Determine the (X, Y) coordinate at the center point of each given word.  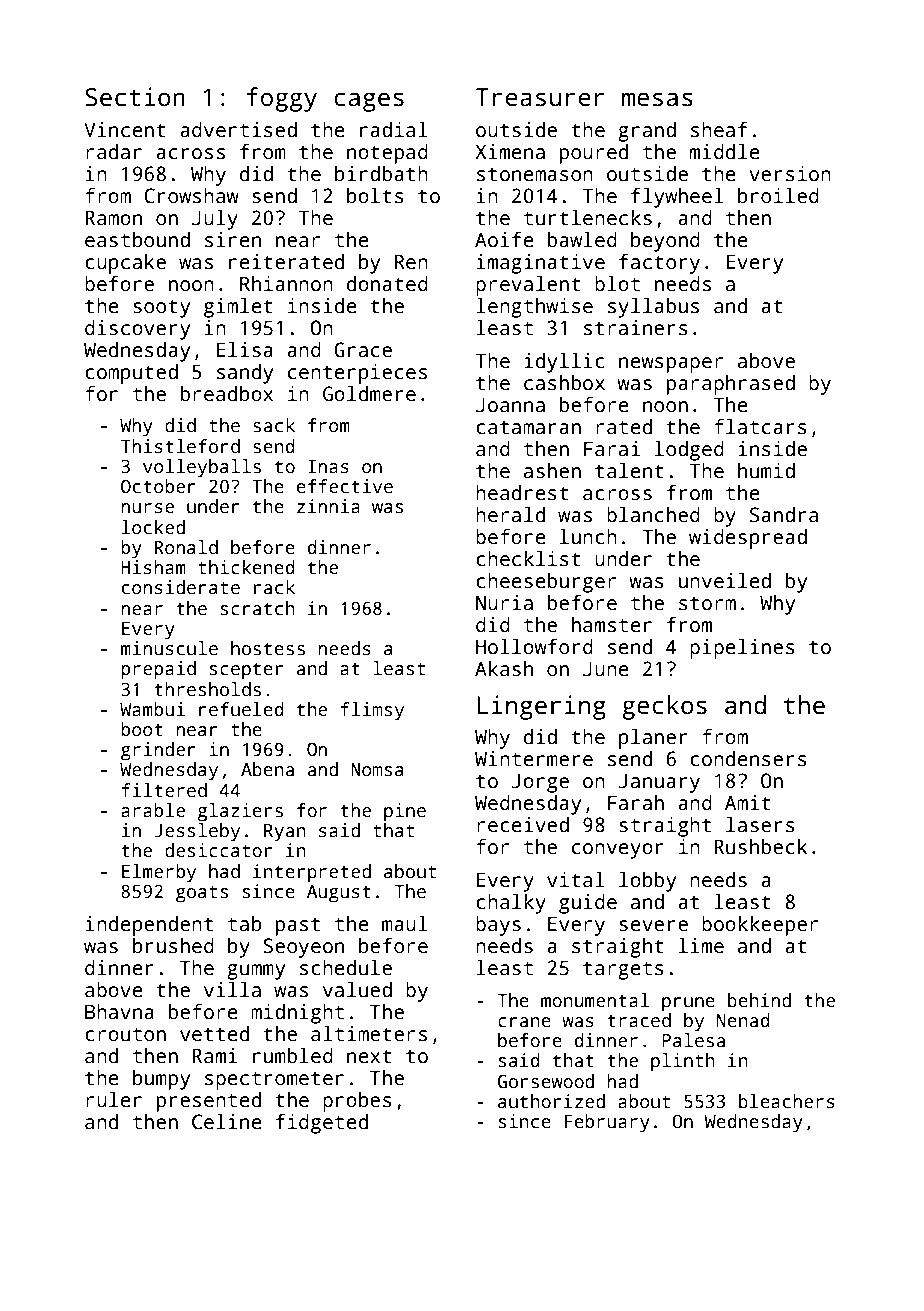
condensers (748, 759)
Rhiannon (286, 284)
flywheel (677, 198)
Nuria (504, 603)
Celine (227, 1122)
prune (688, 1004)
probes (357, 1102)
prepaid (158, 670)
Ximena (510, 152)
